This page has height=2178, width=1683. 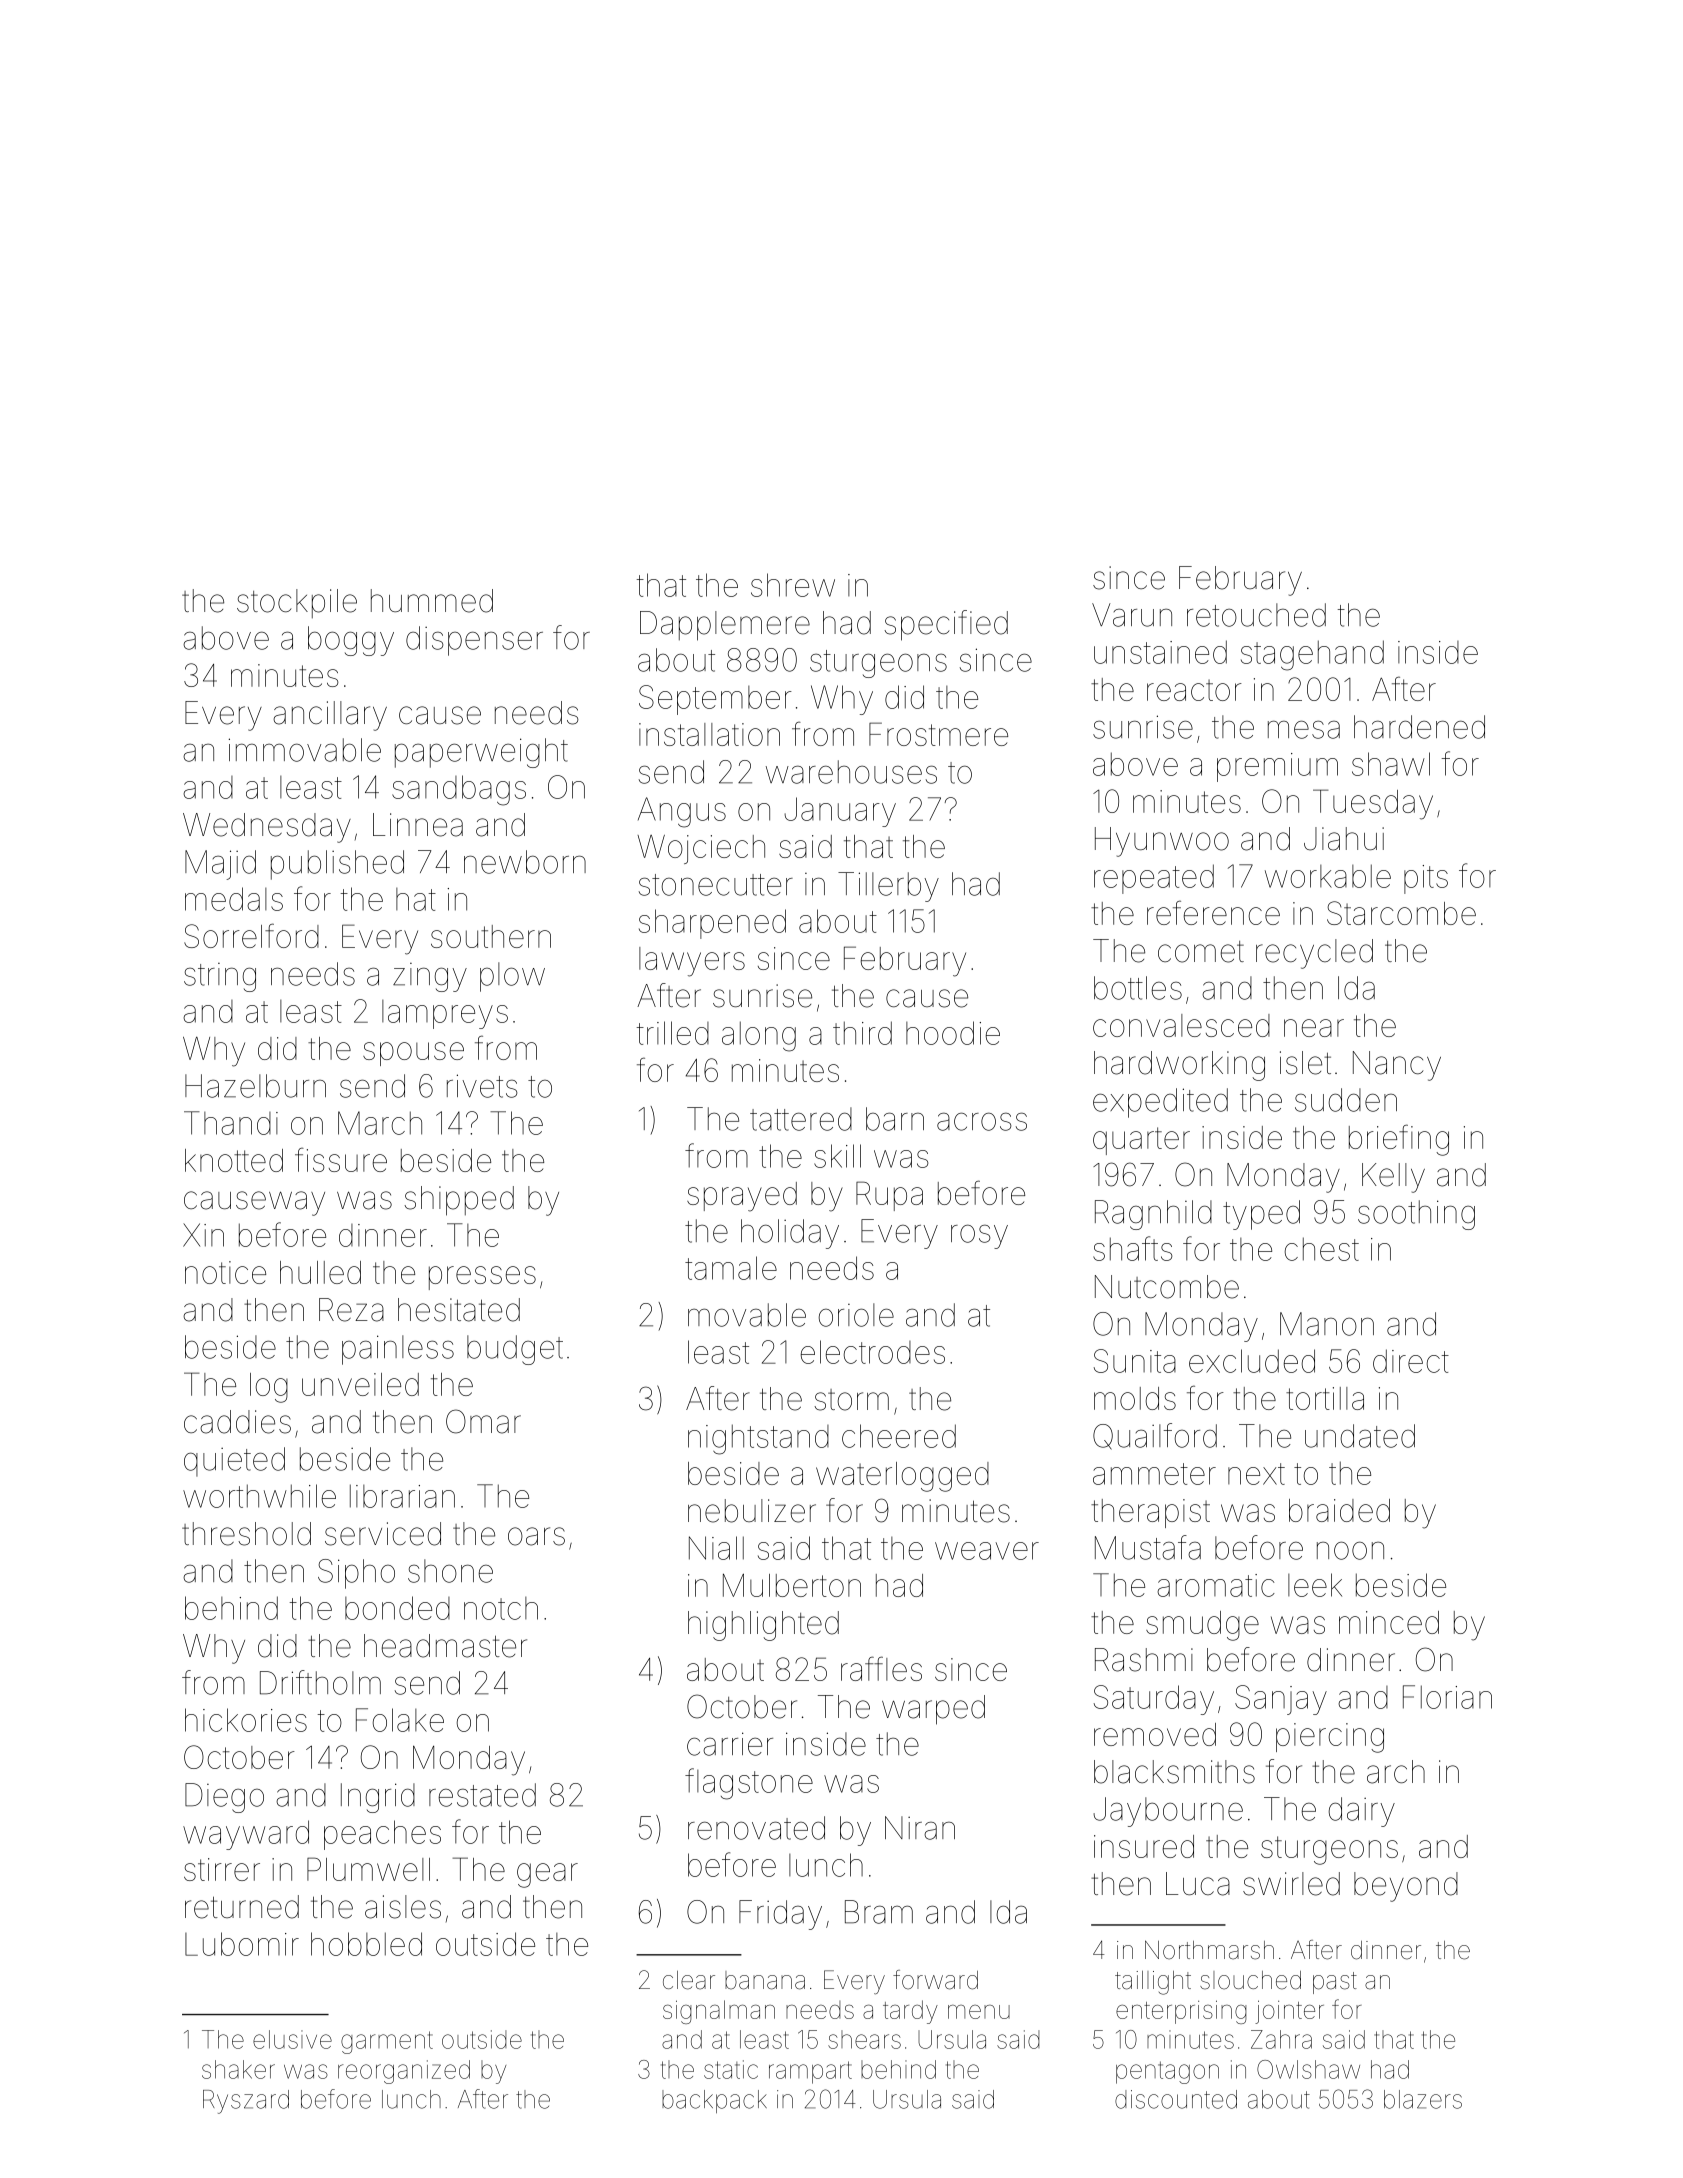 I want to click on backpack, so click(x=714, y=2101).
